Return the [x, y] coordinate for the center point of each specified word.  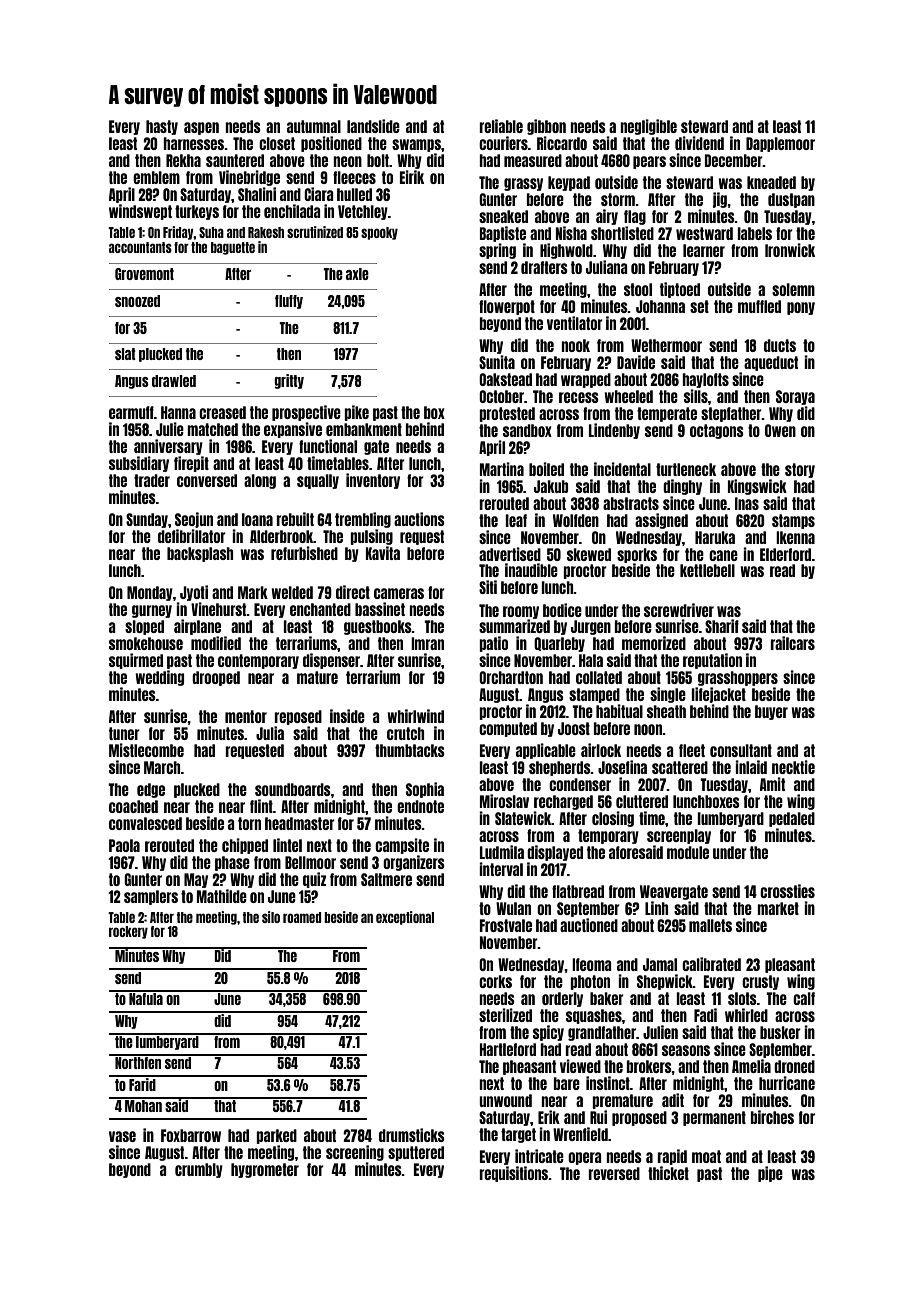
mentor [246, 716]
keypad [569, 183]
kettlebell [707, 570]
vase [122, 1136]
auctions [419, 519]
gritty [289, 381]
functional [328, 446]
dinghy [682, 487]
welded [292, 592]
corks [495, 981]
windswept [140, 212]
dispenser [331, 661]
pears [649, 162]
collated [599, 677]
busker [780, 1032]
